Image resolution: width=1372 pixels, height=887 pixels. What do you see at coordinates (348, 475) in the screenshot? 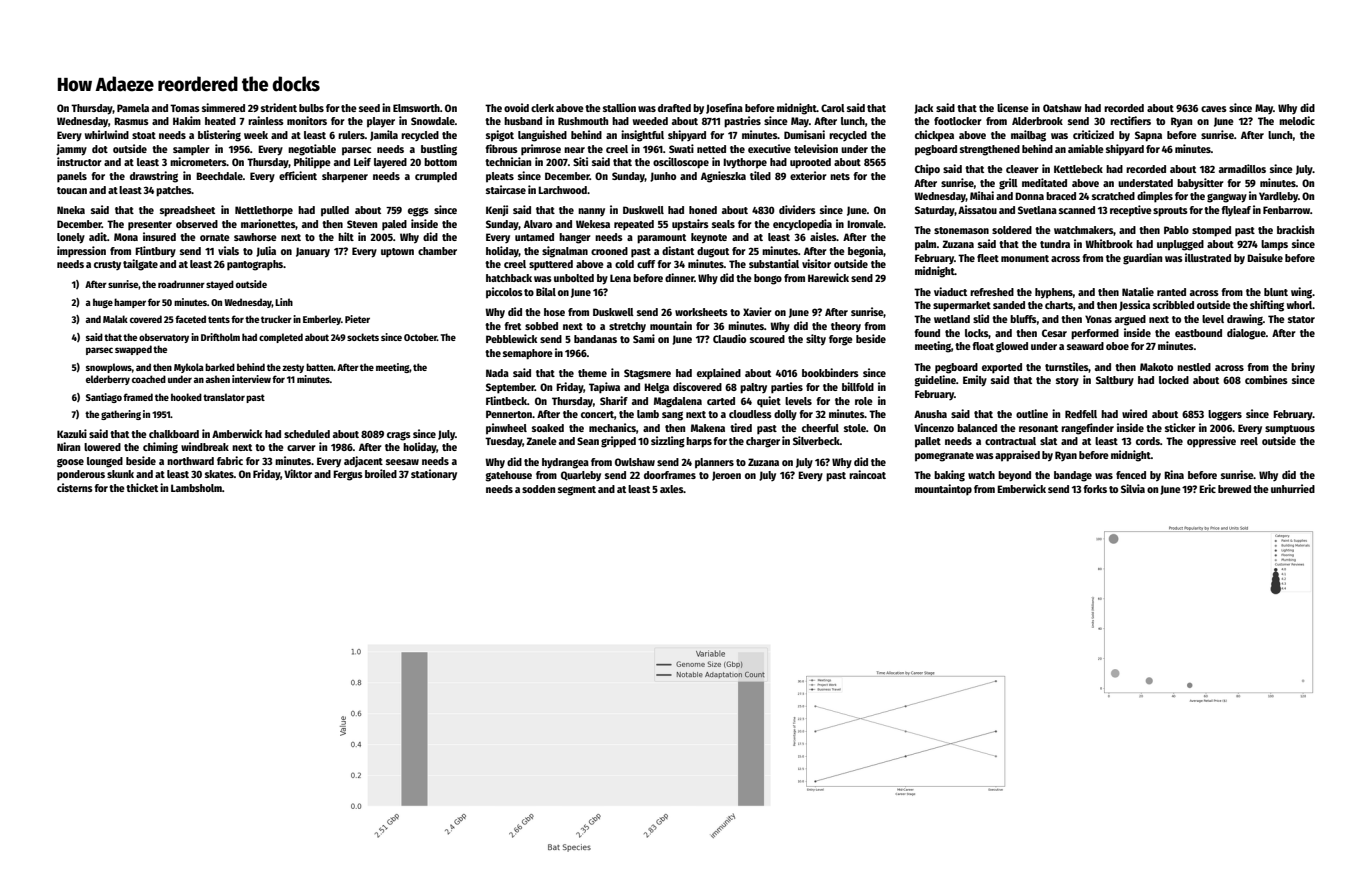
I see `Fergus` at bounding box center [348, 475].
